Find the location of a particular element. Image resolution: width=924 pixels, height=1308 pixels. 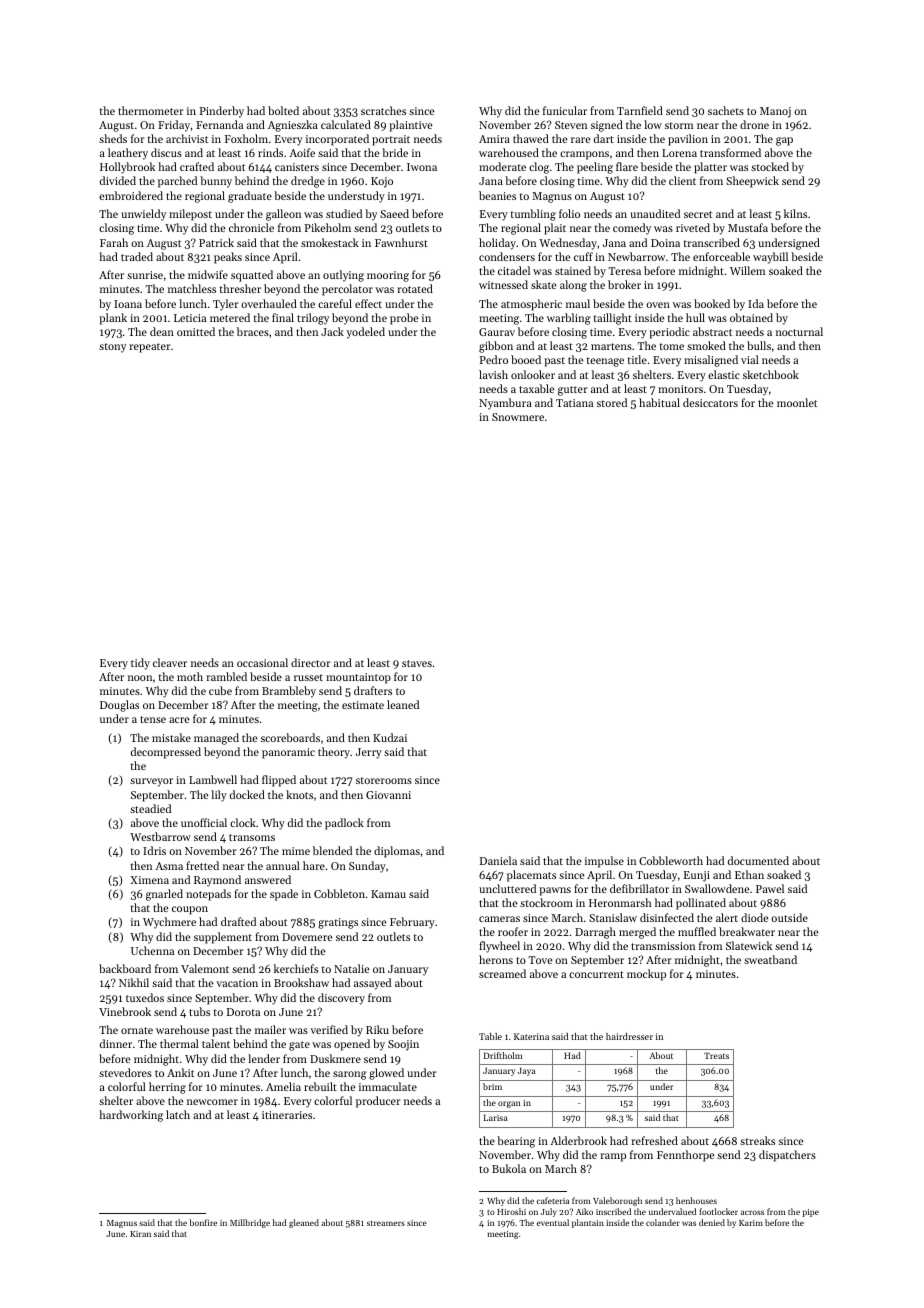

streaks is located at coordinates (757, 1140).
